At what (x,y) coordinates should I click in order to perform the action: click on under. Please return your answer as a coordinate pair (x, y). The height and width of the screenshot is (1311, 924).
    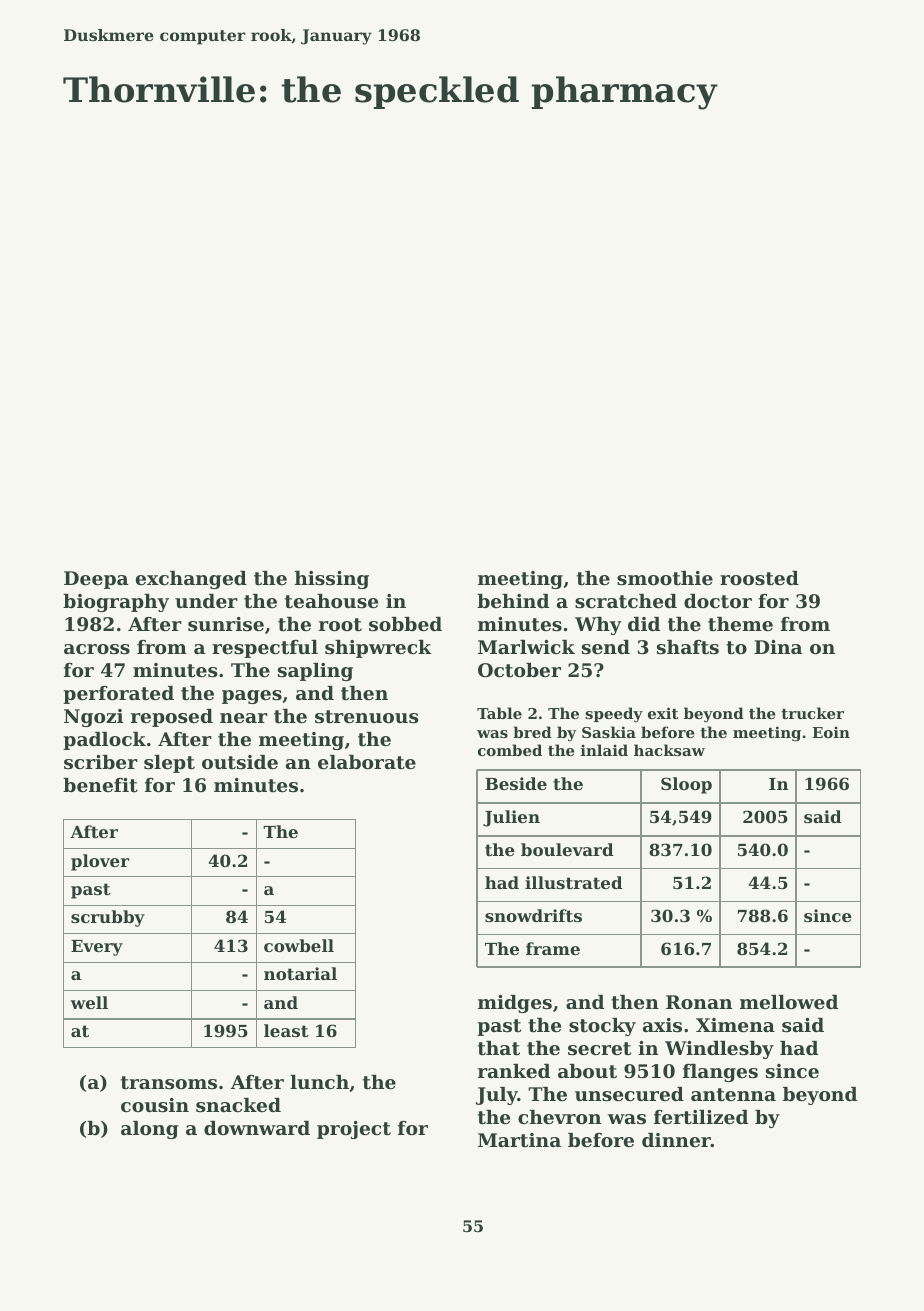
    Looking at the image, I should click on (206, 601).
